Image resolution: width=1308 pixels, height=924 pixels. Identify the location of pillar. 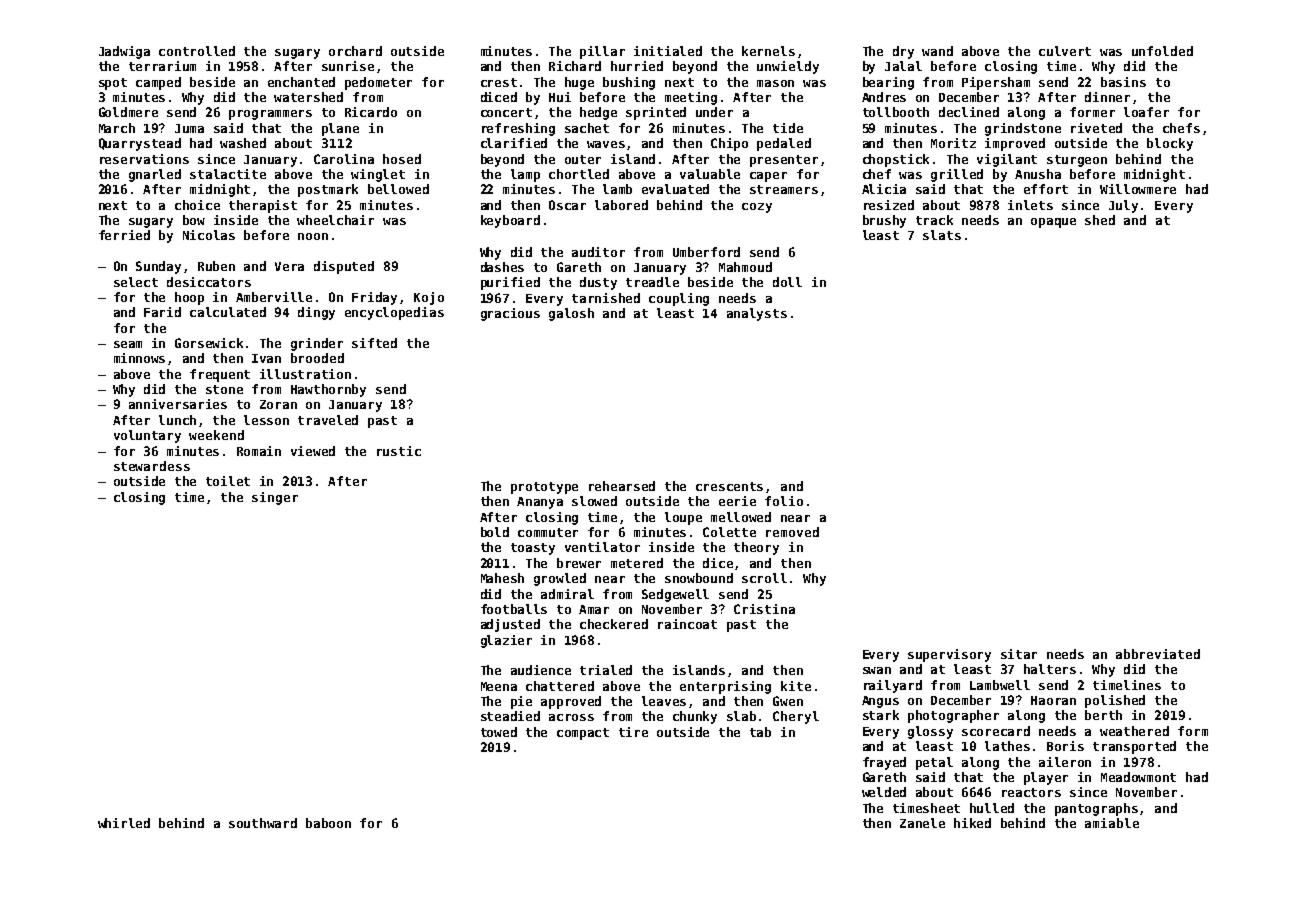
(602, 52).
